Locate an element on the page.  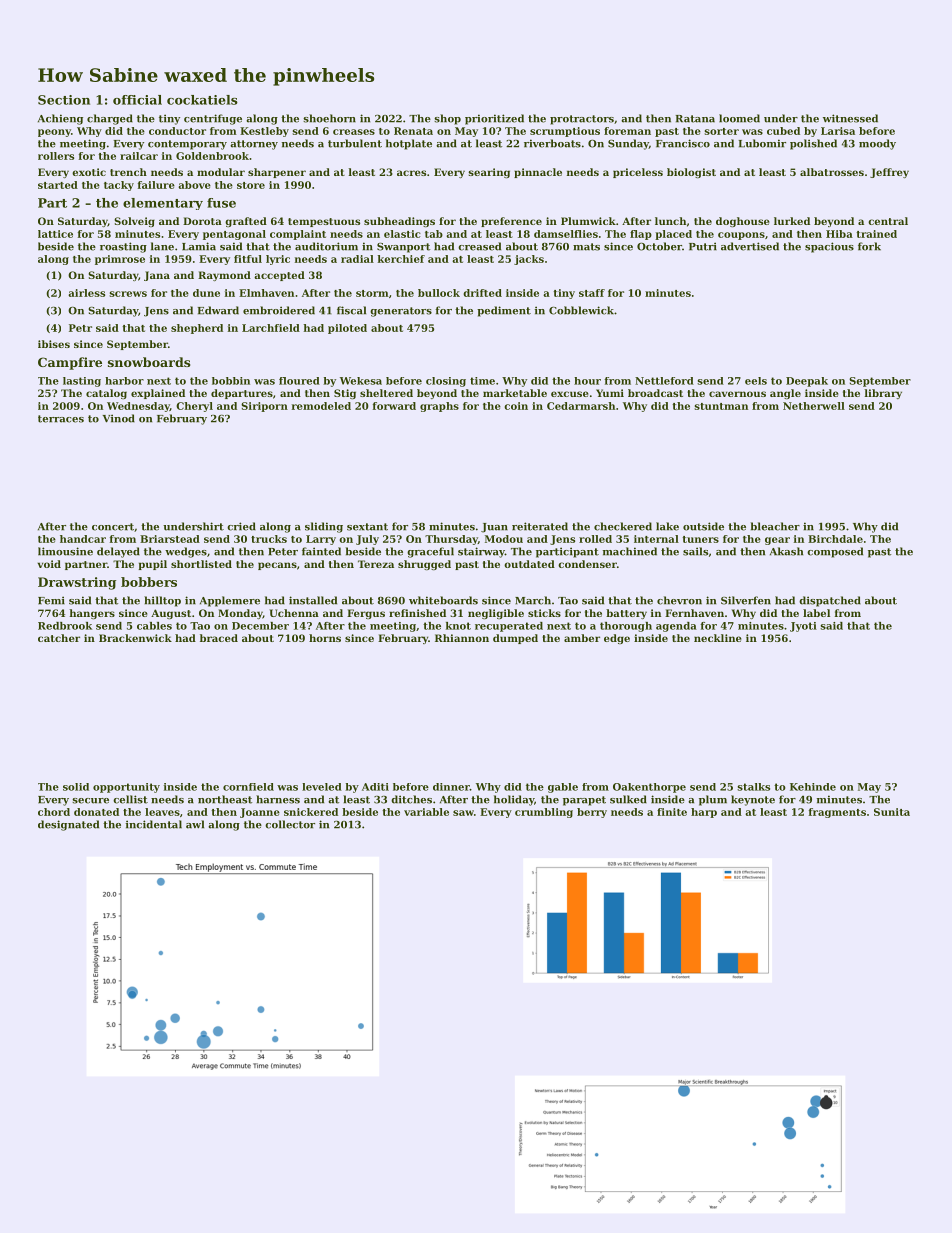
amber is located at coordinates (582, 638).
